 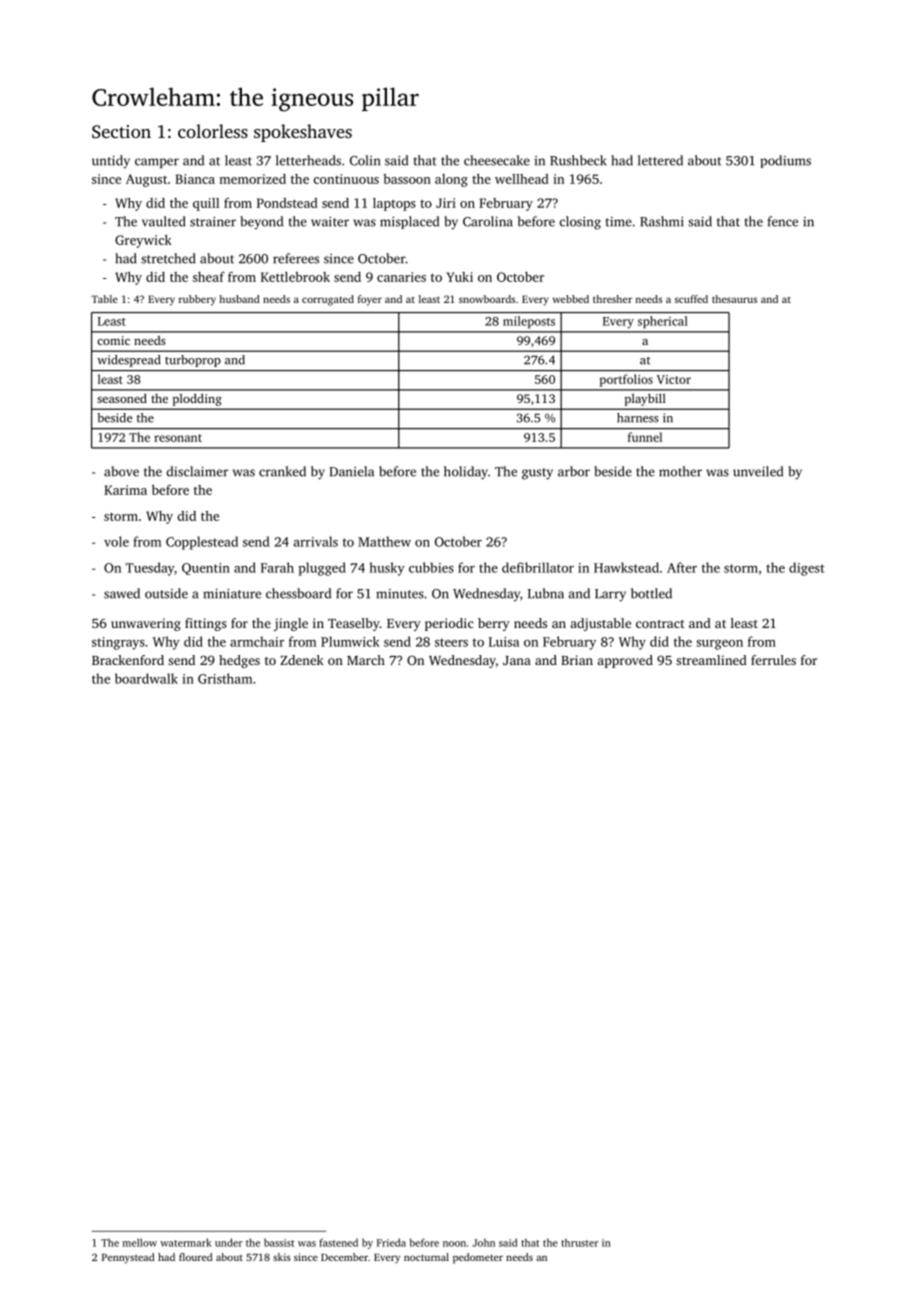 What do you see at coordinates (225, 678) in the screenshot?
I see `Gristham` at bounding box center [225, 678].
